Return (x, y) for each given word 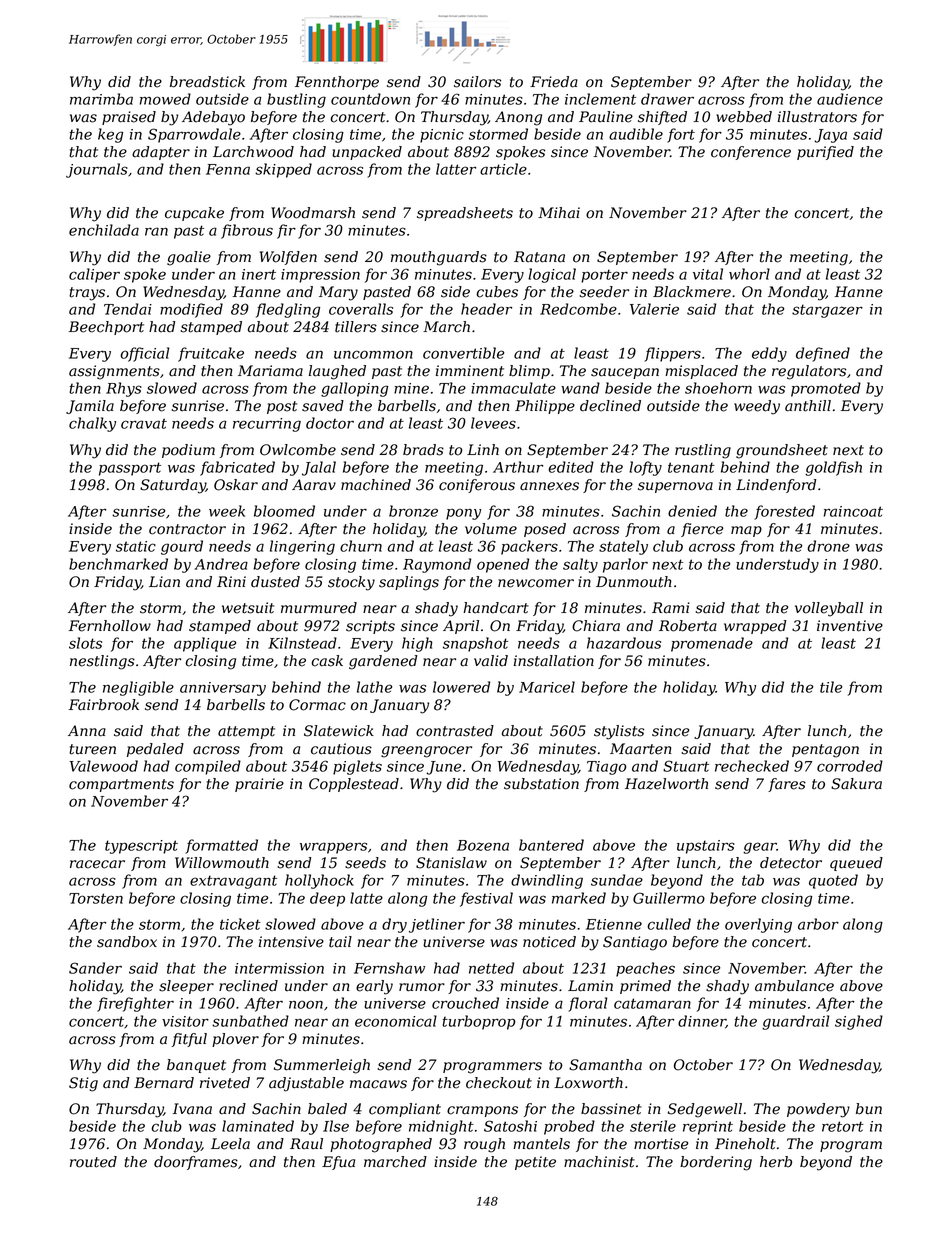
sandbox (127, 942)
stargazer (827, 311)
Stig (83, 1084)
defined (823, 354)
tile (831, 687)
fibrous (247, 231)
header (486, 309)
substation (541, 784)
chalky (92, 424)
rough (484, 1145)
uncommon (373, 354)
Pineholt (745, 1144)
